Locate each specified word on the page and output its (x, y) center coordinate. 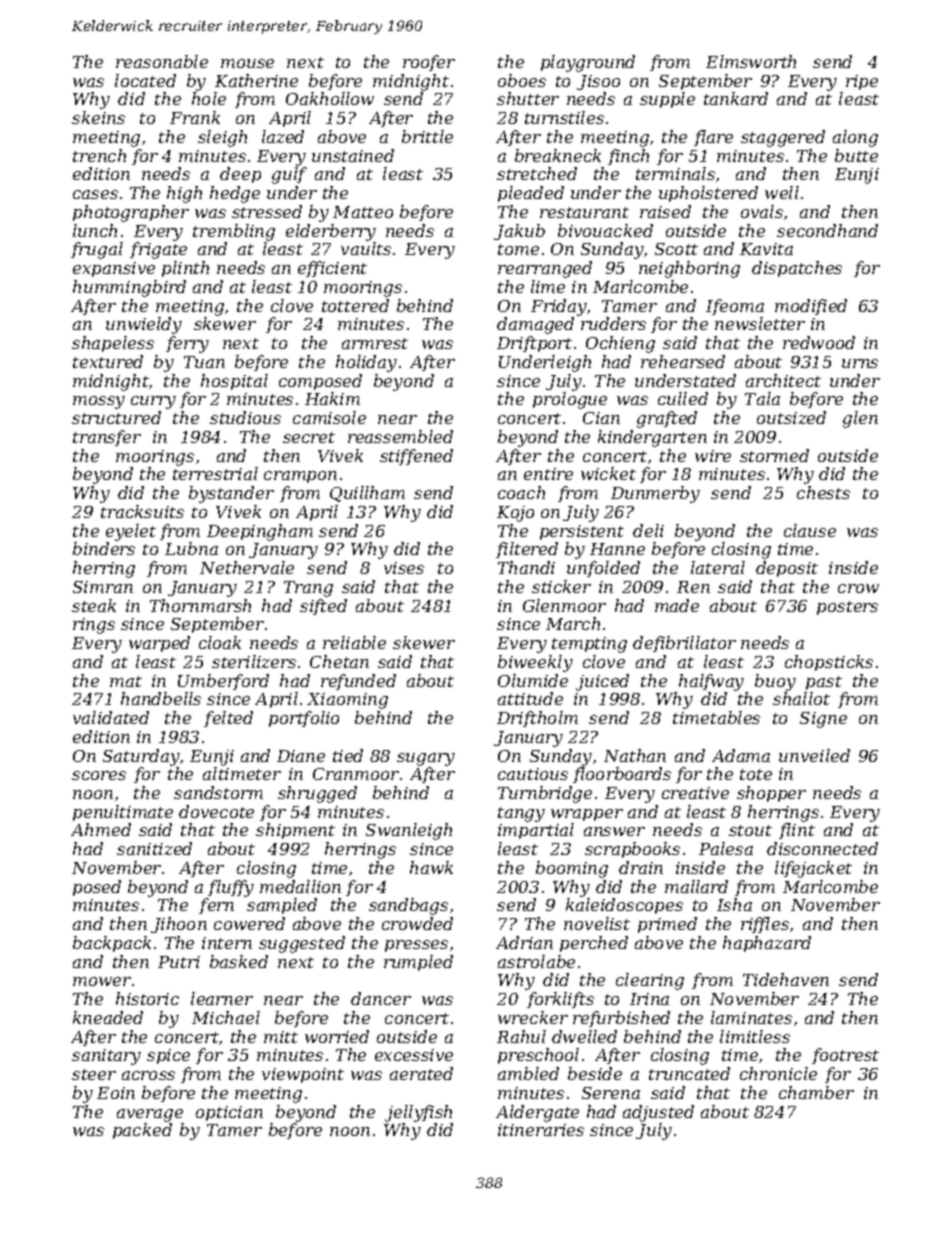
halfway (711, 682)
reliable (354, 642)
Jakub (519, 232)
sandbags (408, 906)
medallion (300, 886)
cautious (533, 774)
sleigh (222, 138)
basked (239, 961)
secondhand (827, 230)
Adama (741, 755)
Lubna (191, 548)
